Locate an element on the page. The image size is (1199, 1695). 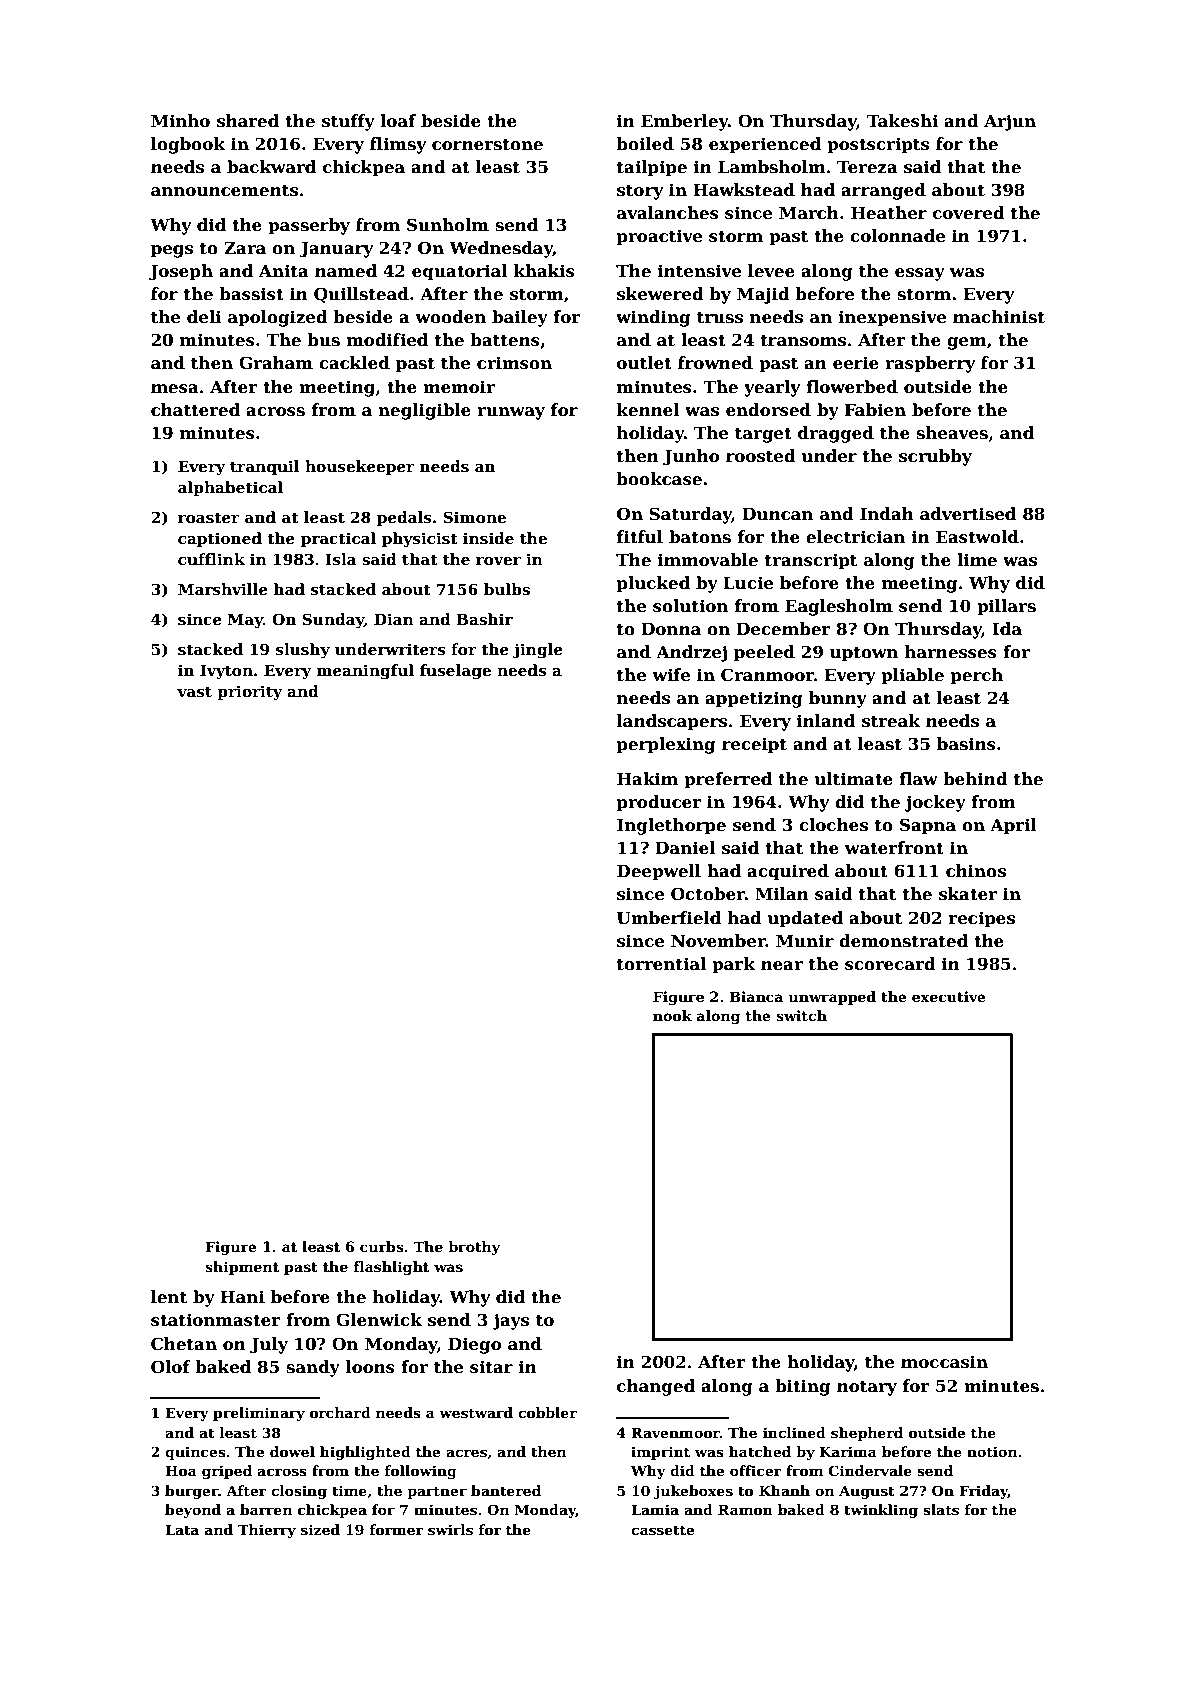
Takeshi is located at coordinates (902, 121).
